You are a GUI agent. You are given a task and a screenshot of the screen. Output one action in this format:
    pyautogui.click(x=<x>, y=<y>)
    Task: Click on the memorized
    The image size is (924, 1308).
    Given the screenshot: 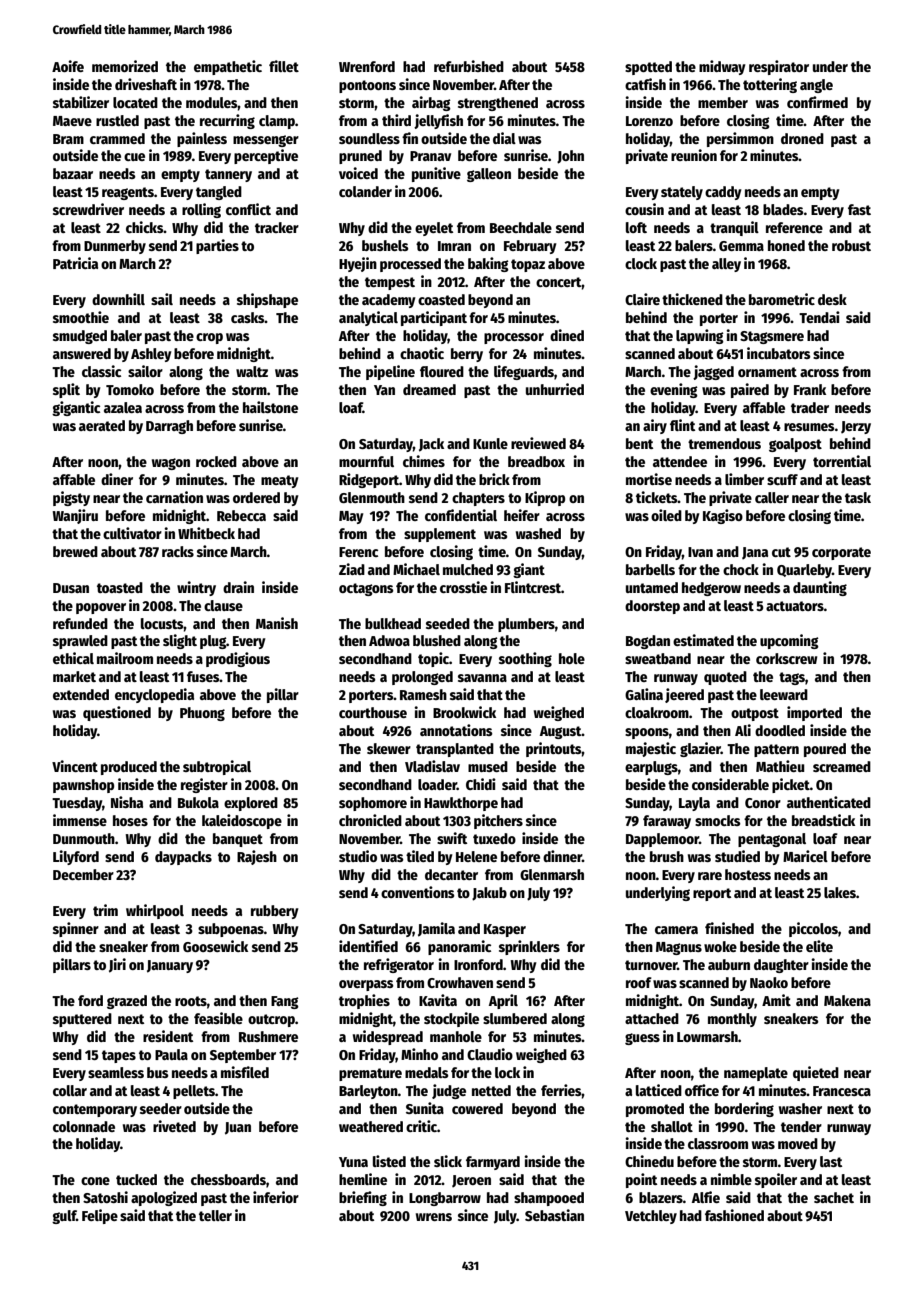 What is the action you would take?
    pyautogui.click(x=125, y=66)
